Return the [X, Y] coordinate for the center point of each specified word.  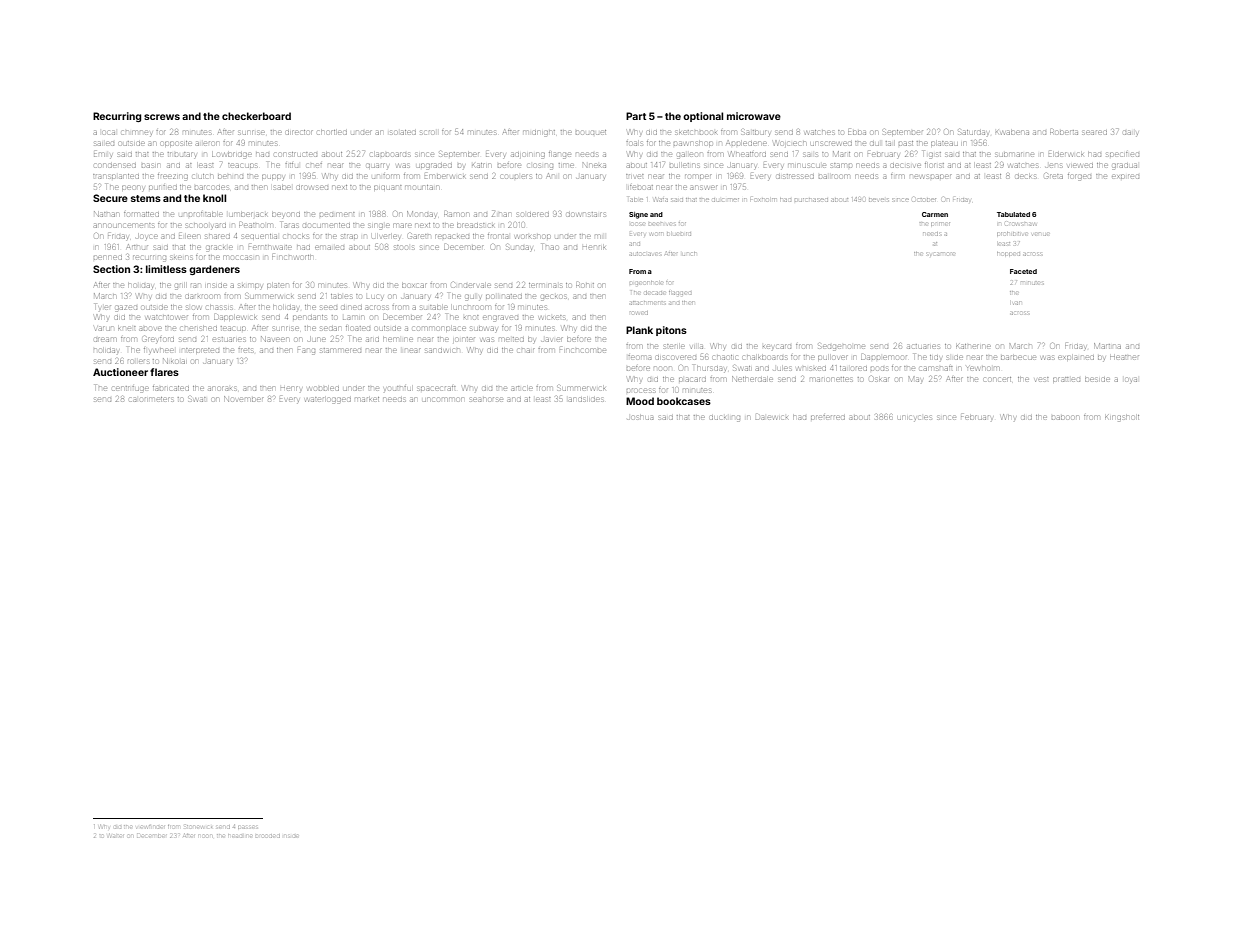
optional [703, 117]
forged [1079, 176]
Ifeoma [639, 357]
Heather [1124, 357]
